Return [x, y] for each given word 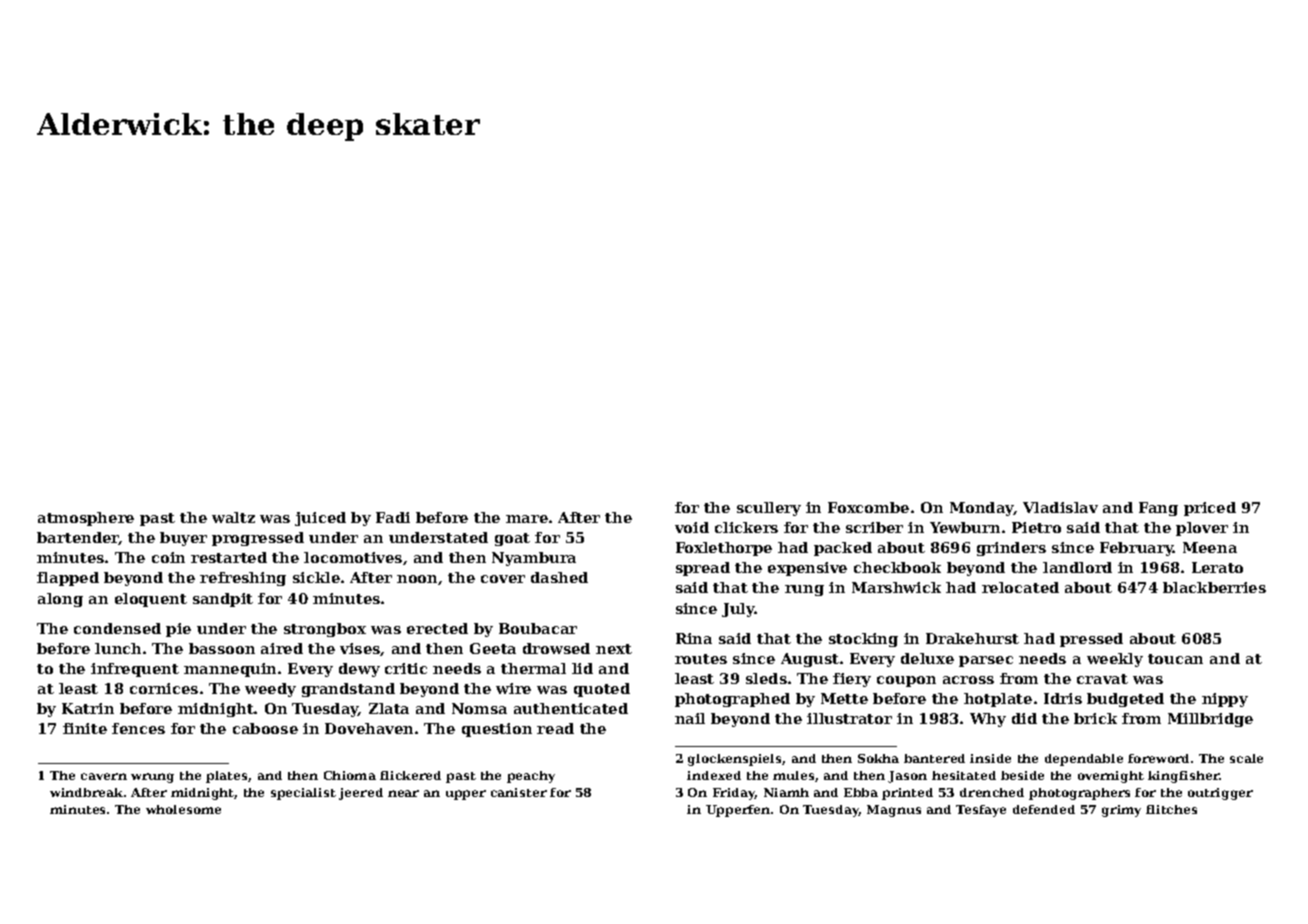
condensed [117, 628]
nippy [1225, 700]
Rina [694, 638]
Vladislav [1060, 507]
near [403, 793]
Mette [844, 698]
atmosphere [86, 519]
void [692, 527]
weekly [1115, 660]
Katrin [88, 708]
